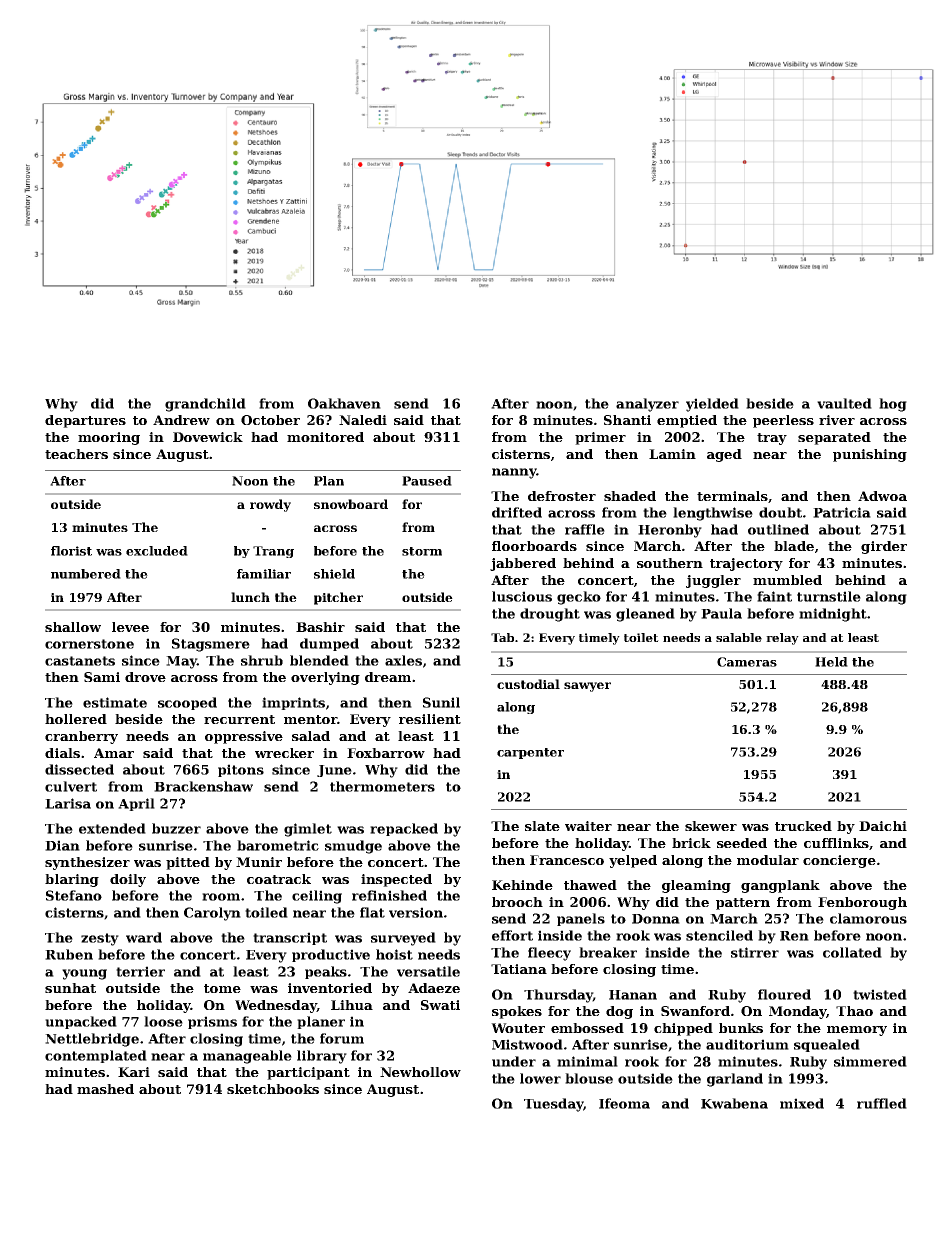 Image resolution: width=952 pixels, height=1233 pixels. What do you see at coordinates (422, 551) in the page?
I see `storm` at bounding box center [422, 551].
